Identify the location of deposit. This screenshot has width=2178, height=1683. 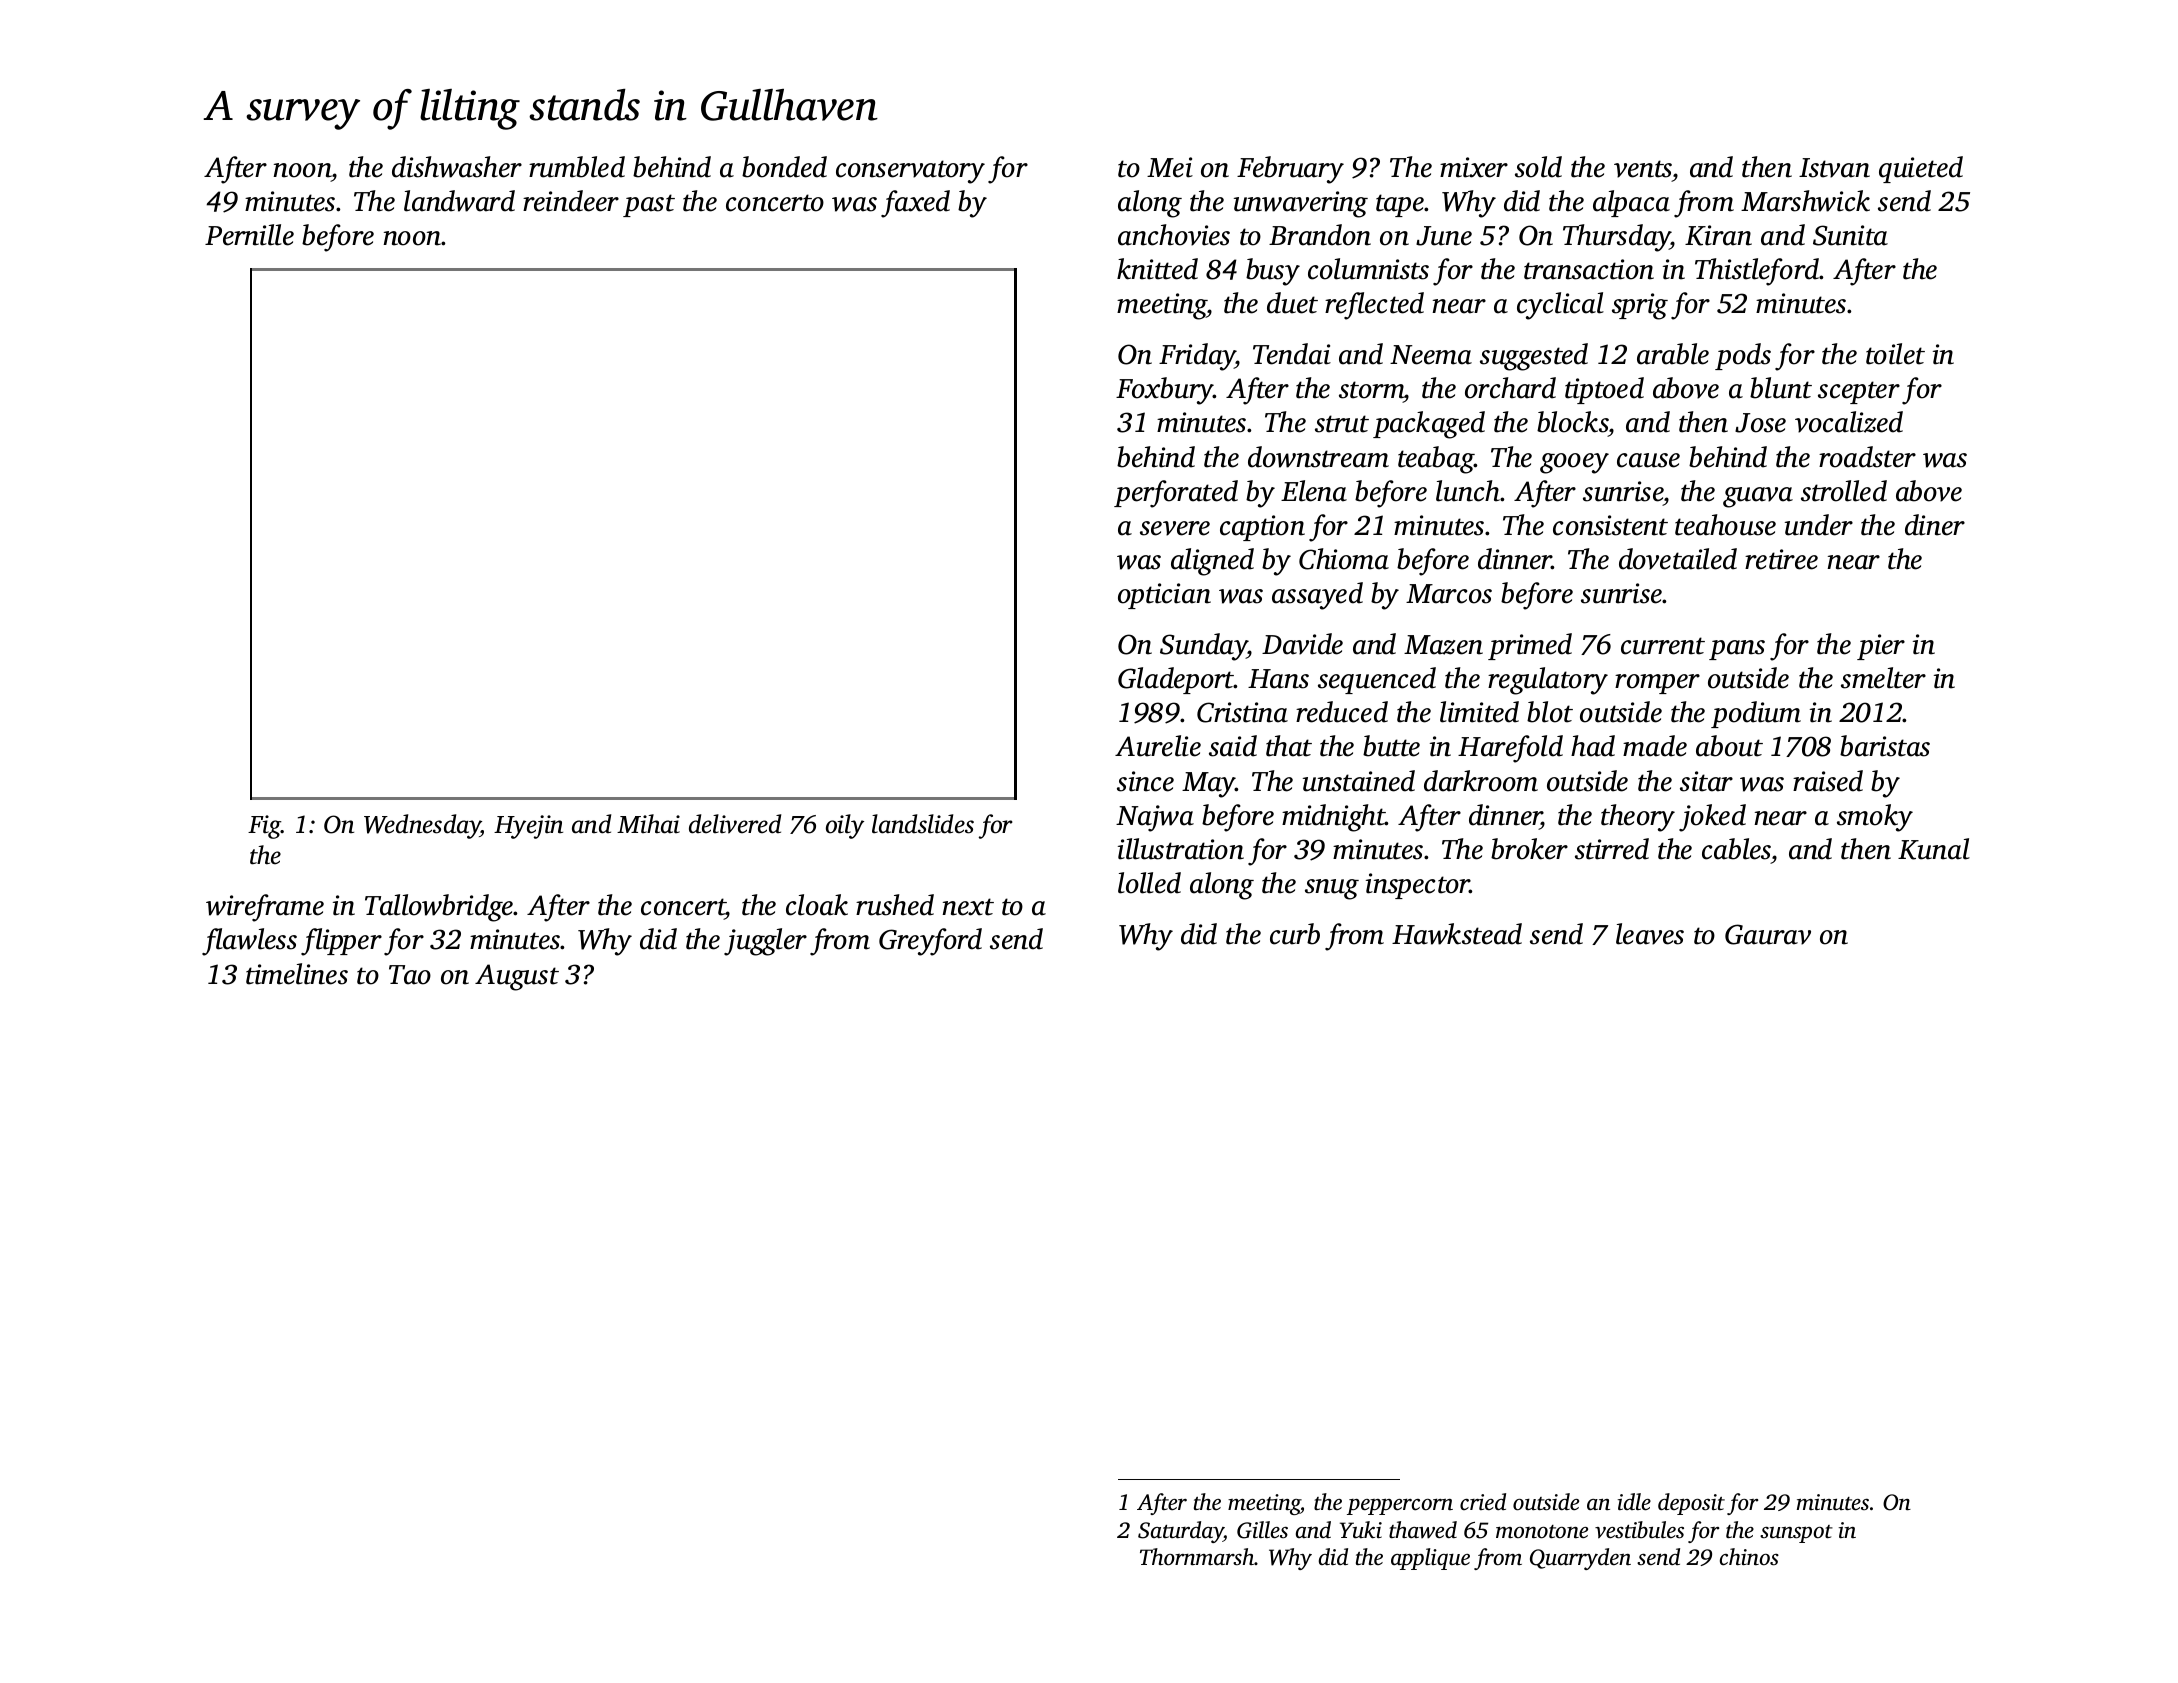
(1691, 1504).
